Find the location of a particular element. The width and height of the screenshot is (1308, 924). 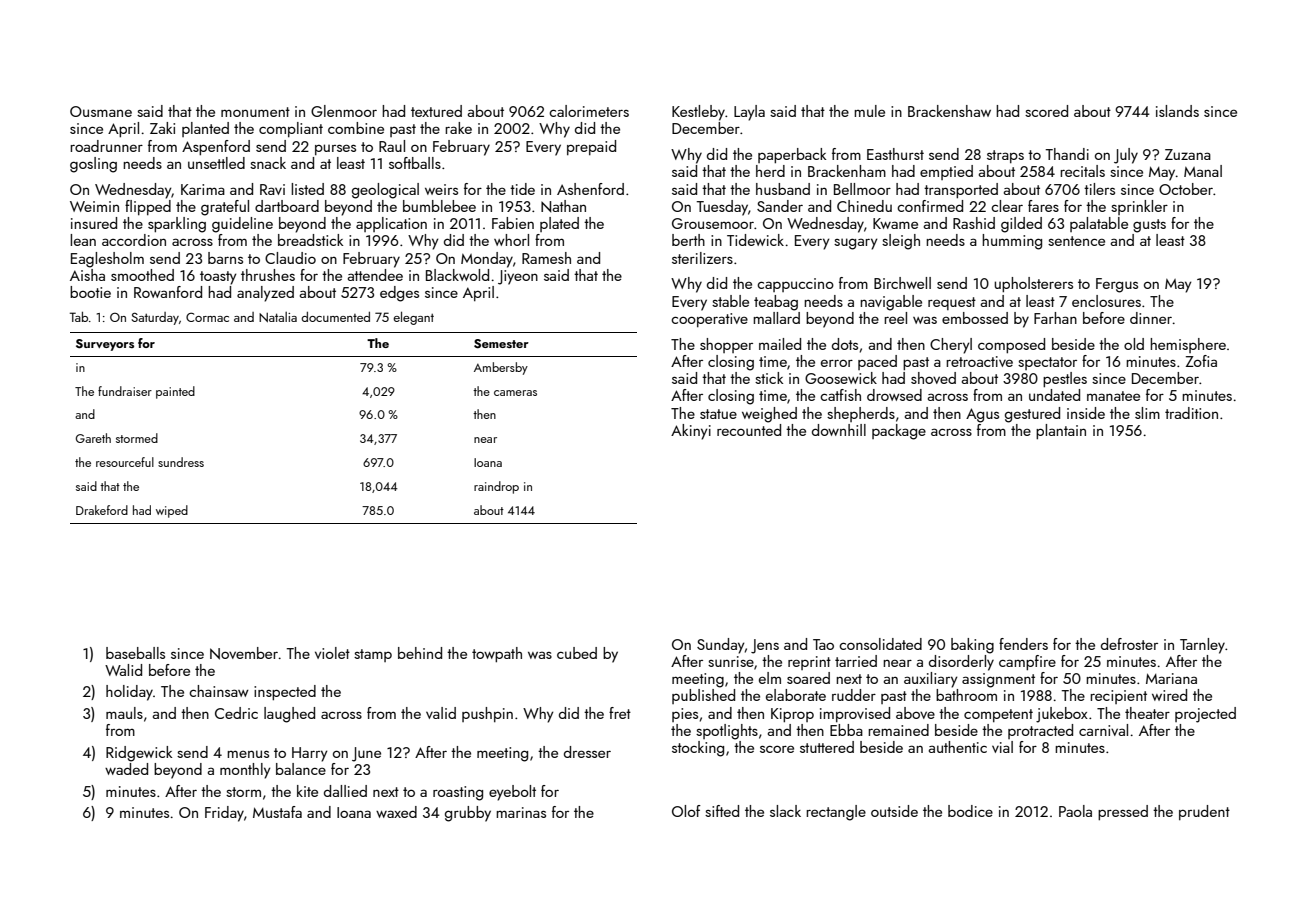

auxiliary is located at coordinates (931, 680).
